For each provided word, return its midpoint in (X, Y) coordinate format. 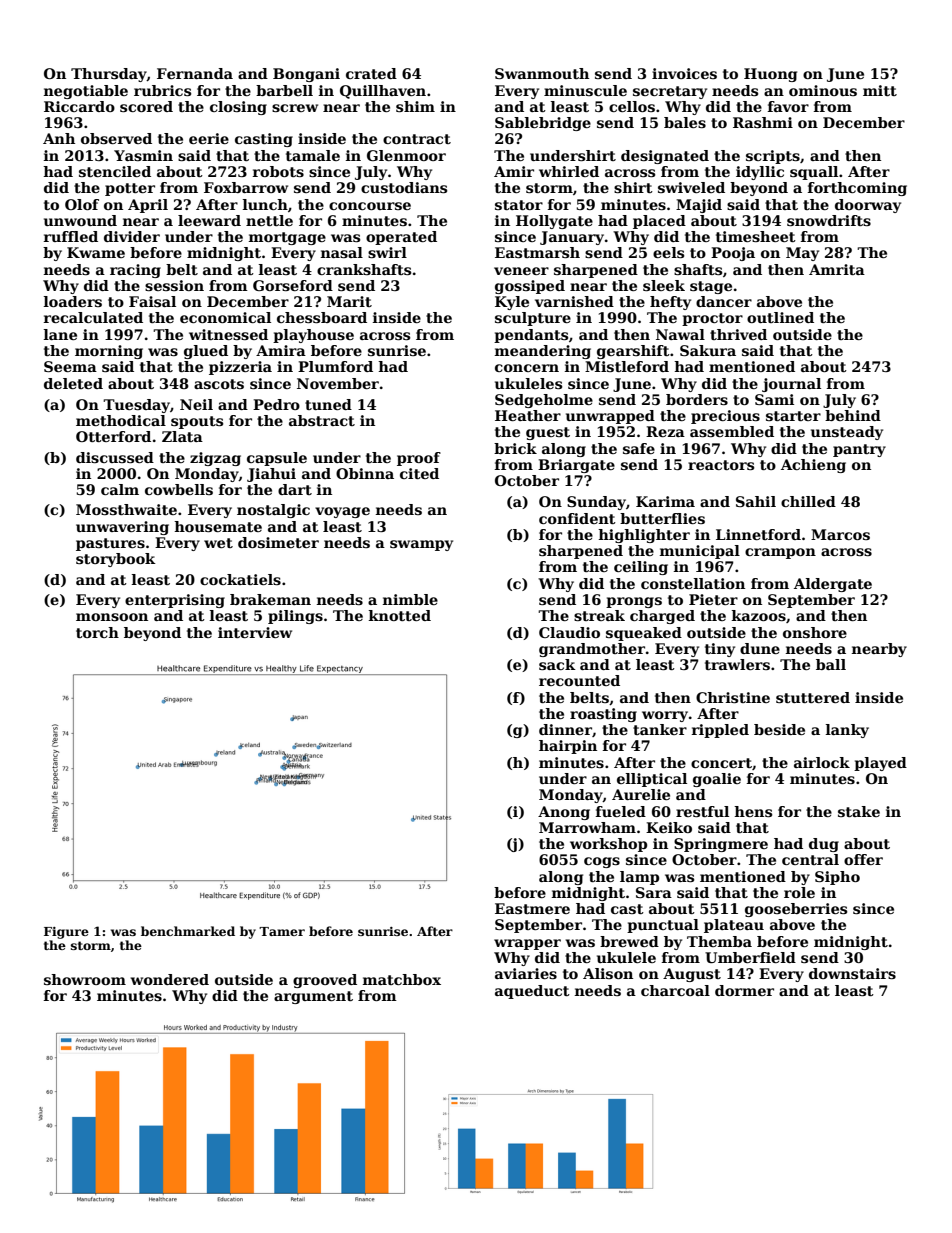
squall (814, 173)
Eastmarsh (537, 252)
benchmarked (188, 931)
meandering (543, 352)
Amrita (837, 269)
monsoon (112, 617)
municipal (700, 552)
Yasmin (143, 155)
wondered (170, 979)
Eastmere (532, 908)
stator (519, 205)
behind (853, 415)
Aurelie (641, 794)
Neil (196, 404)
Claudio (569, 632)
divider (132, 236)
